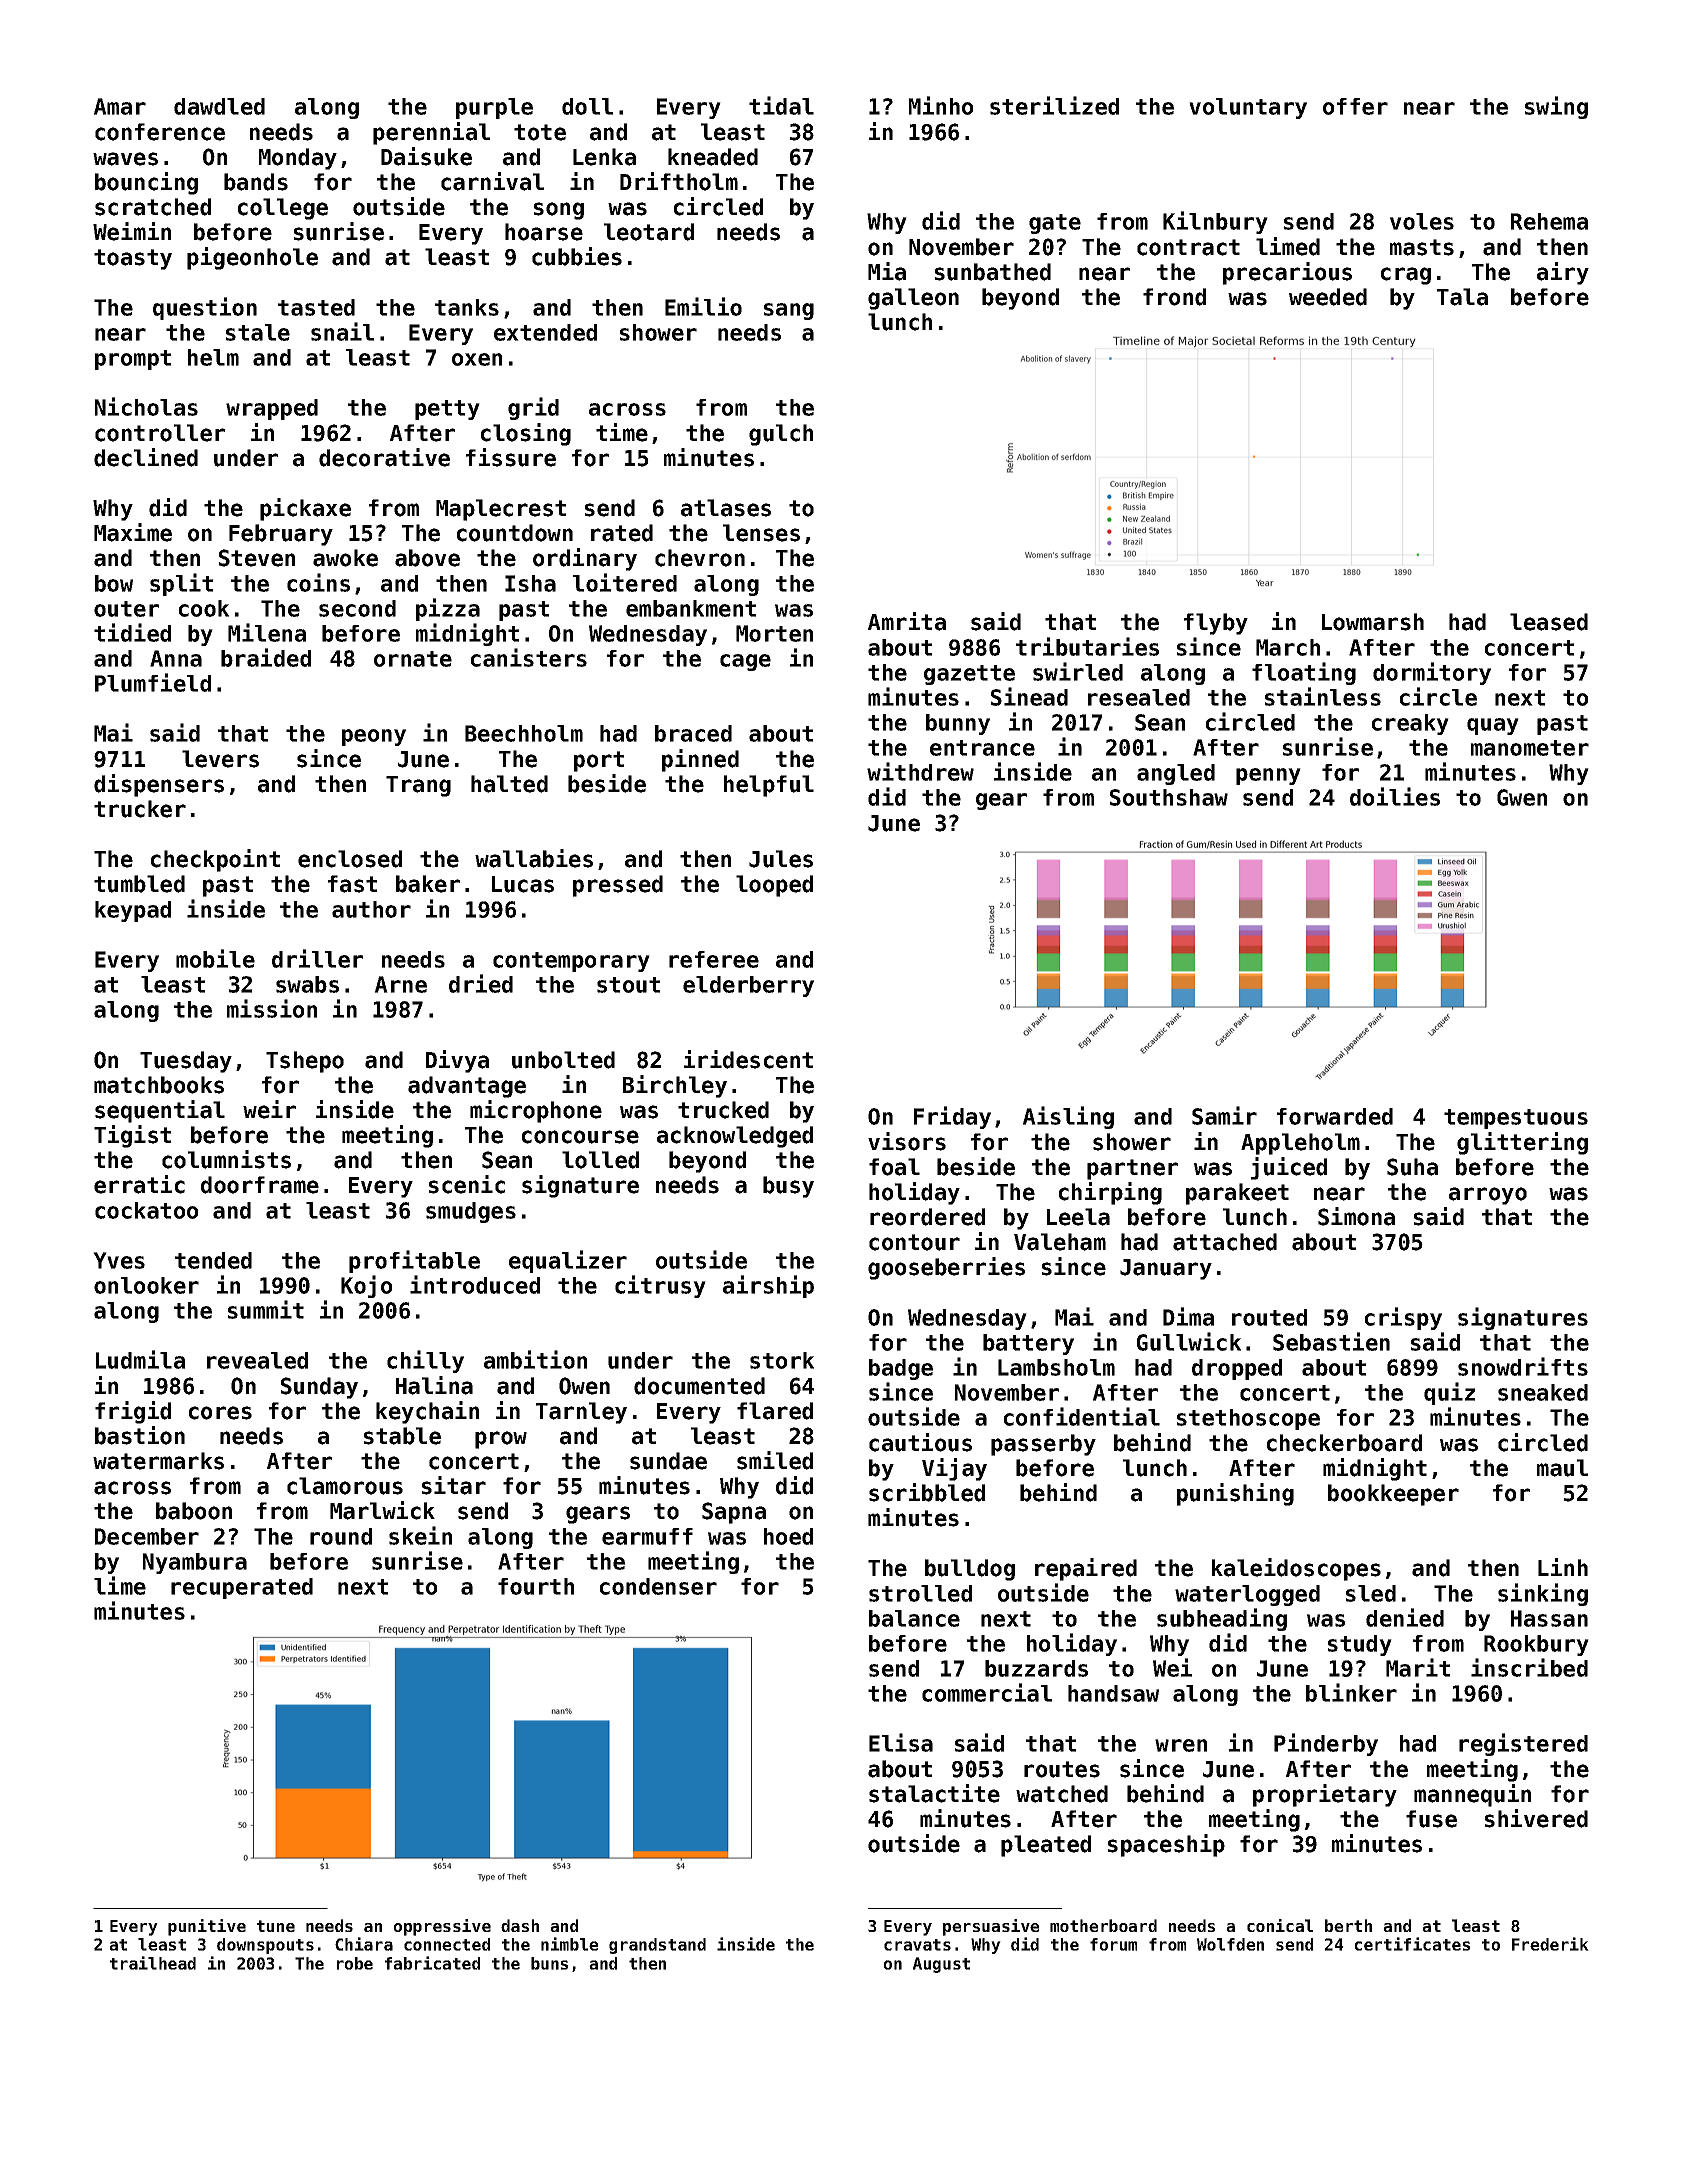 This screenshot has height=2178, width=1683. What do you see at coordinates (133, 360) in the screenshot?
I see `prompt` at bounding box center [133, 360].
